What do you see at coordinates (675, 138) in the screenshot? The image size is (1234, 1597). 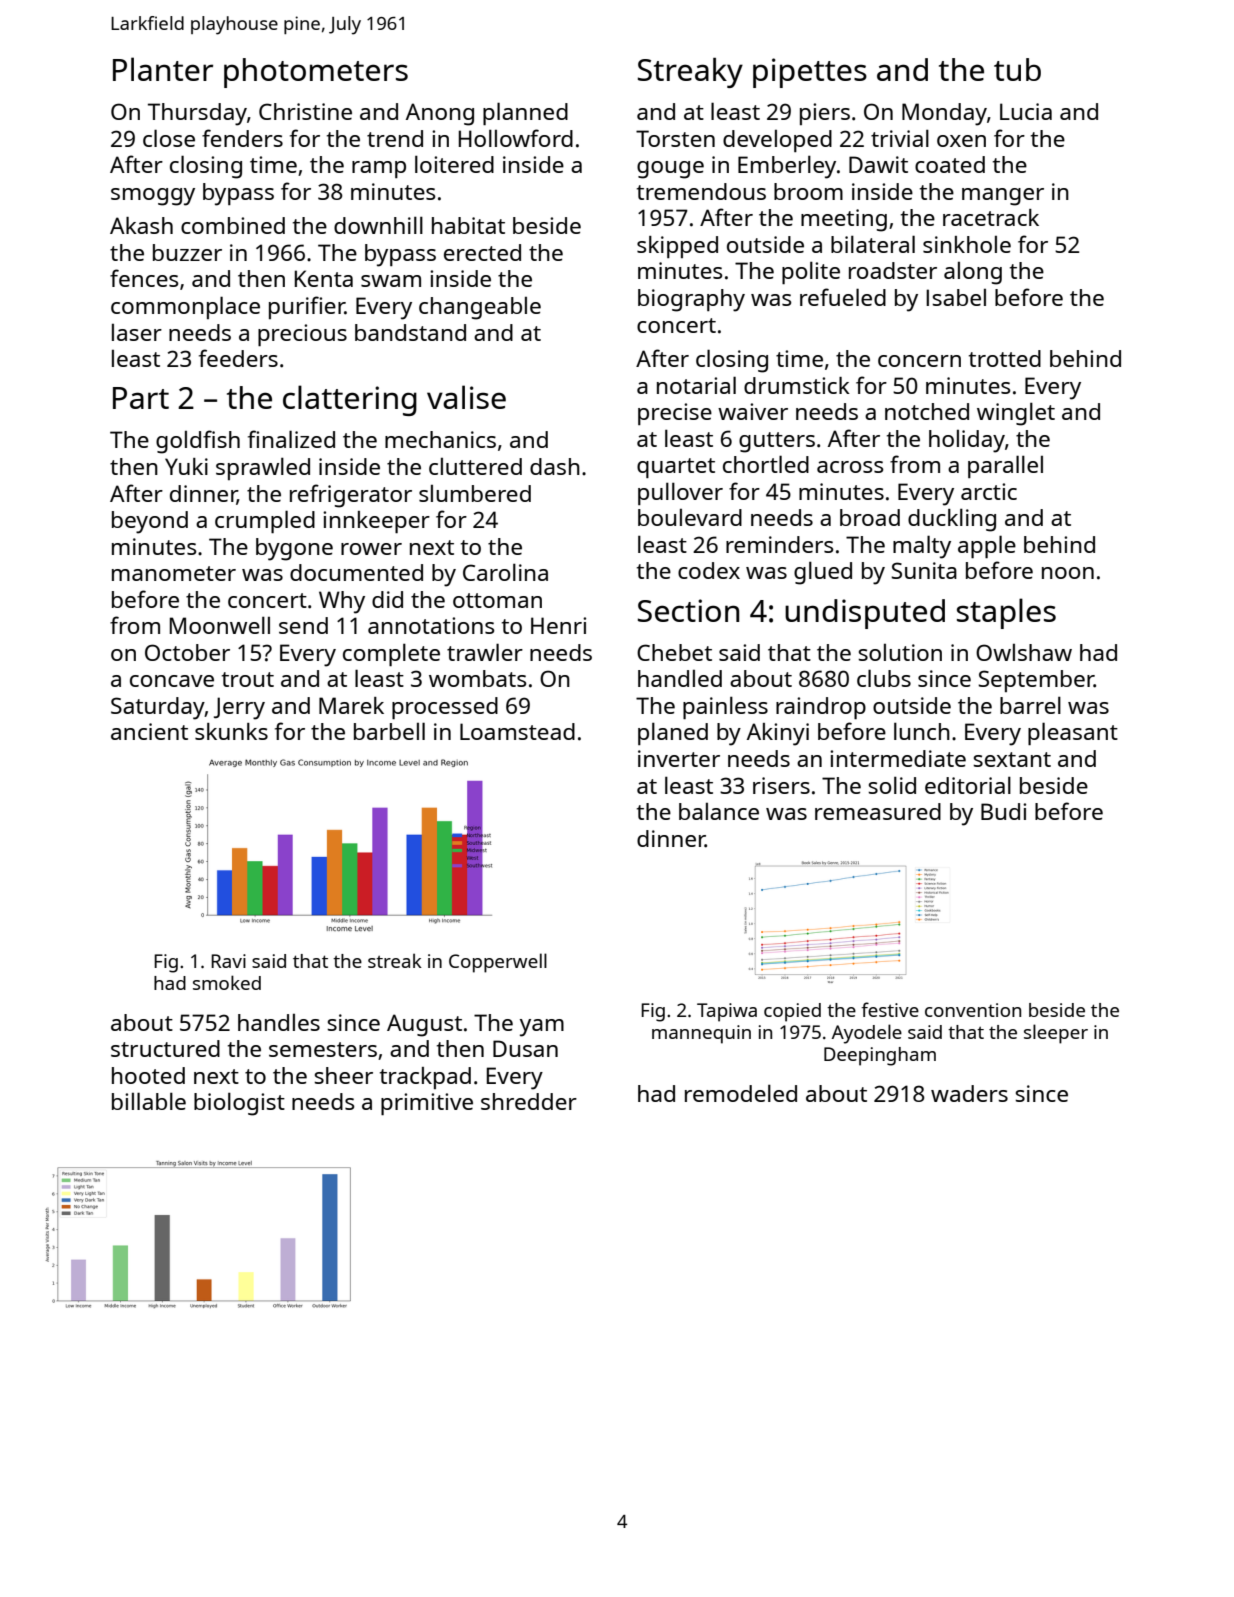 I see `Torsten` at bounding box center [675, 138].
